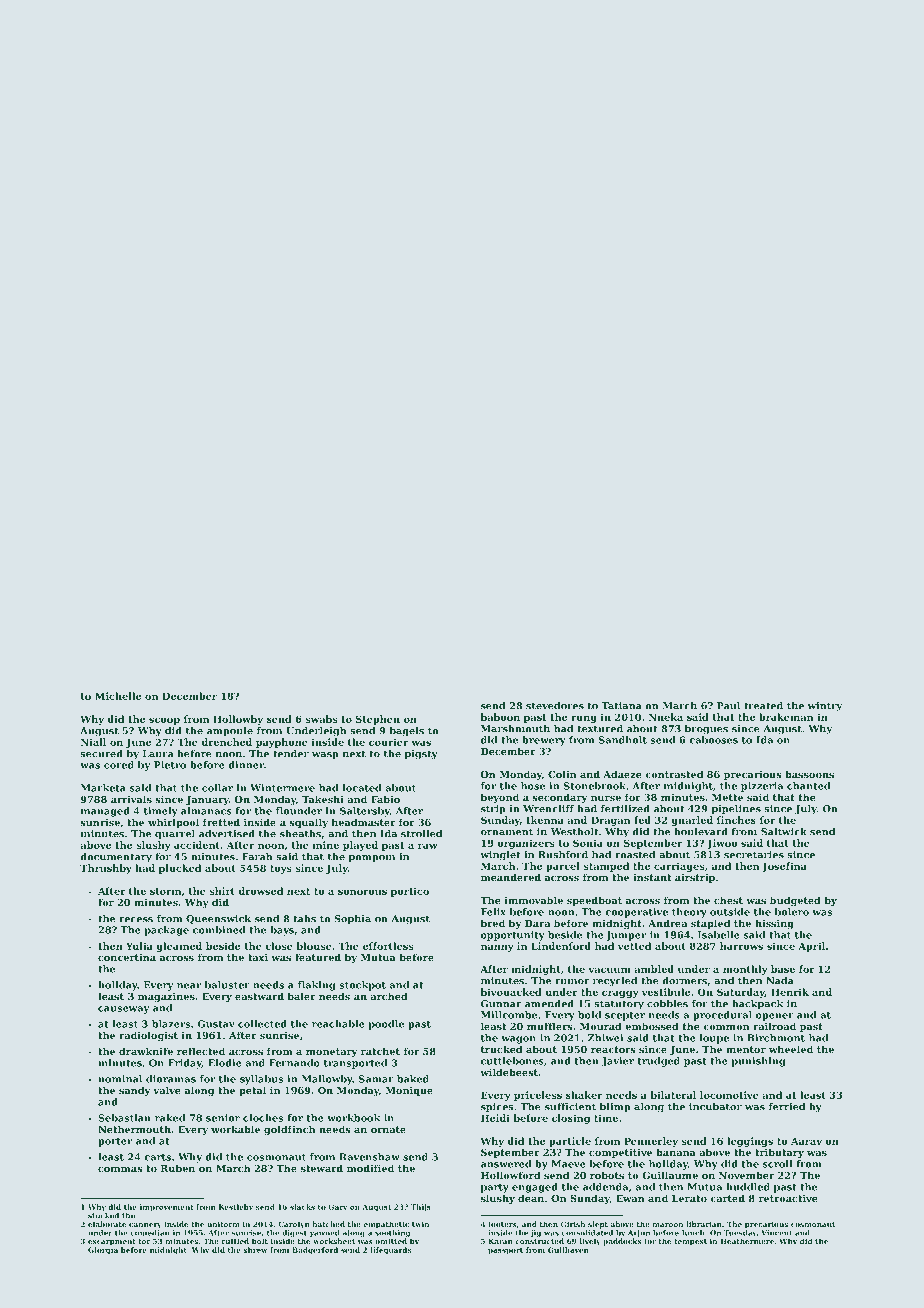 The height and width of the document is (1308, 924). What do you see at coordinates (421, 755) in the document?
I see `pigsty` at bounding box center [421, 755].
